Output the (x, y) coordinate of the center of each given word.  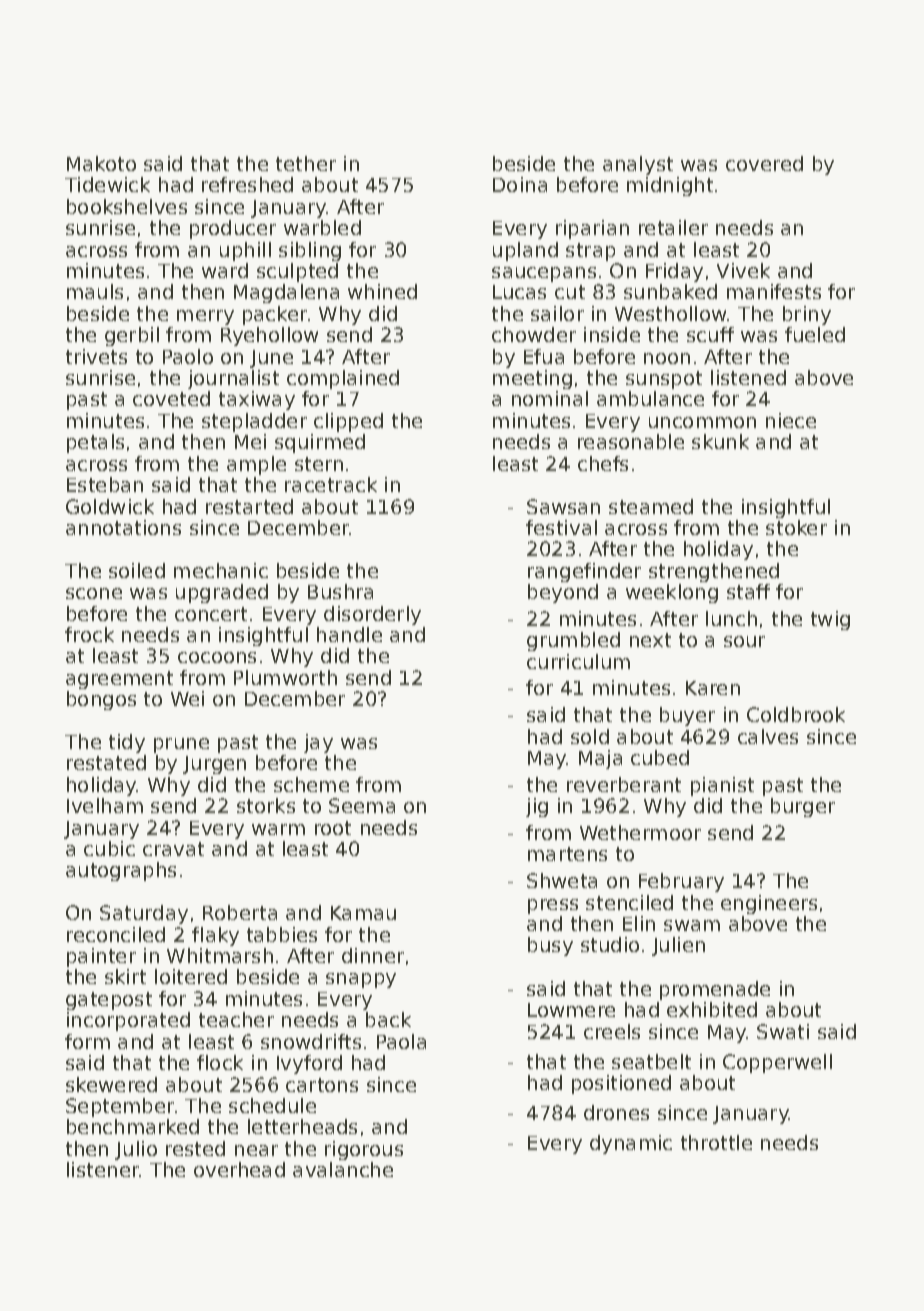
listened (748, 377)
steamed (651, 506)
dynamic (631, 1144)
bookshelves (127, 206)
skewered (111, 1084)
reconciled (116, 934)
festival (561, 527)
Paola (401, 1041)
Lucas (519, 292)
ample (256, 465)
